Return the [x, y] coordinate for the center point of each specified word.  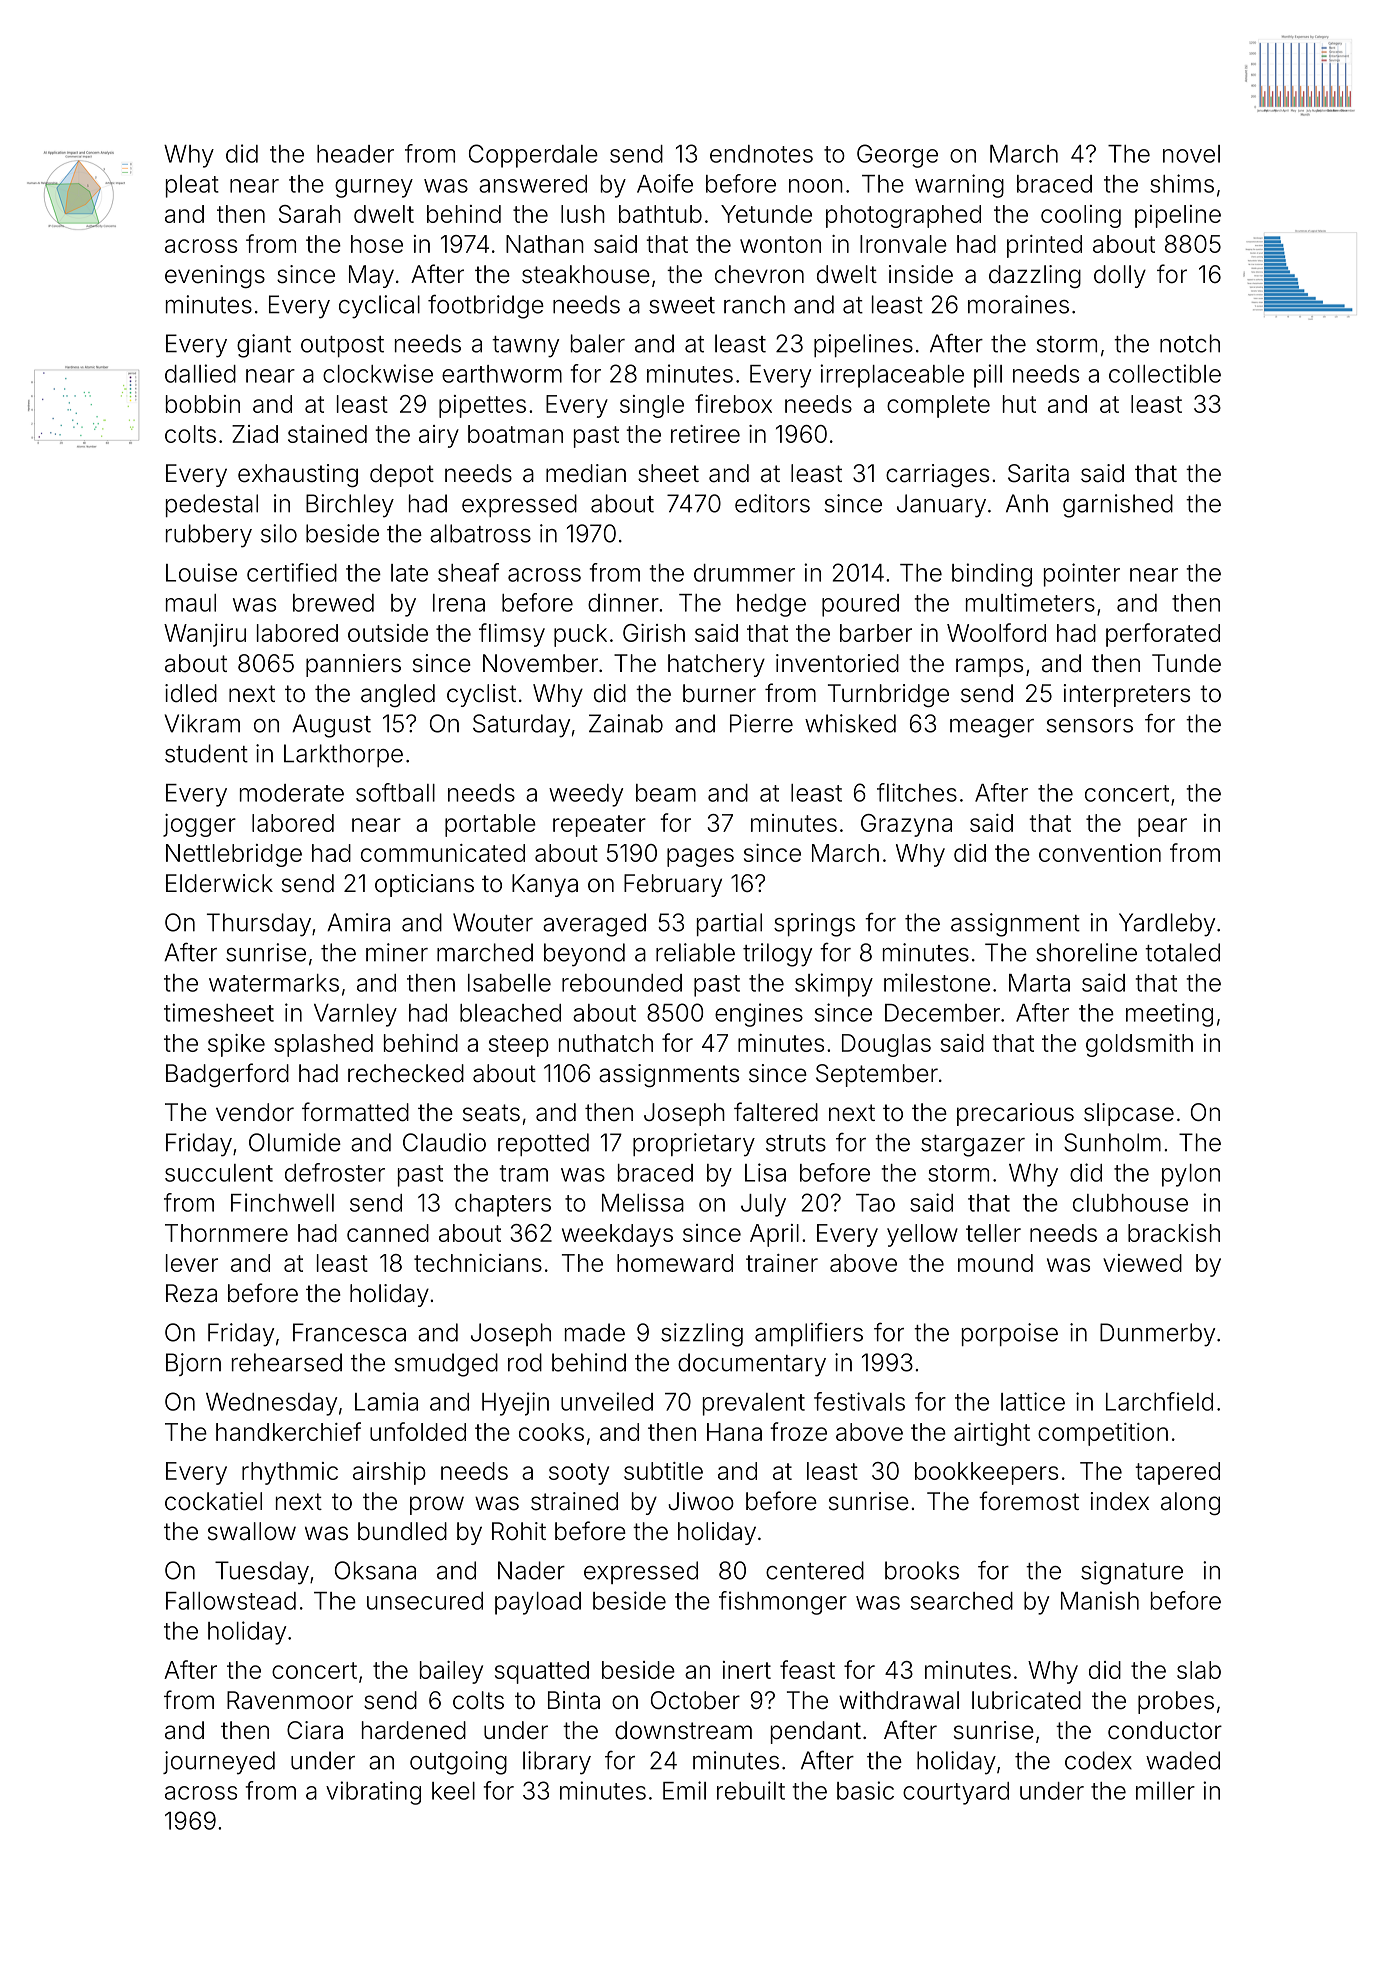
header [355, 154]
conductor [1165, 1730]
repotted [543, 1144]
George [897, 156]
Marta [1039, 983]
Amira [358, 922]
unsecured [425, 1601]
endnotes [761, 154]
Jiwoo [701, 1501]
